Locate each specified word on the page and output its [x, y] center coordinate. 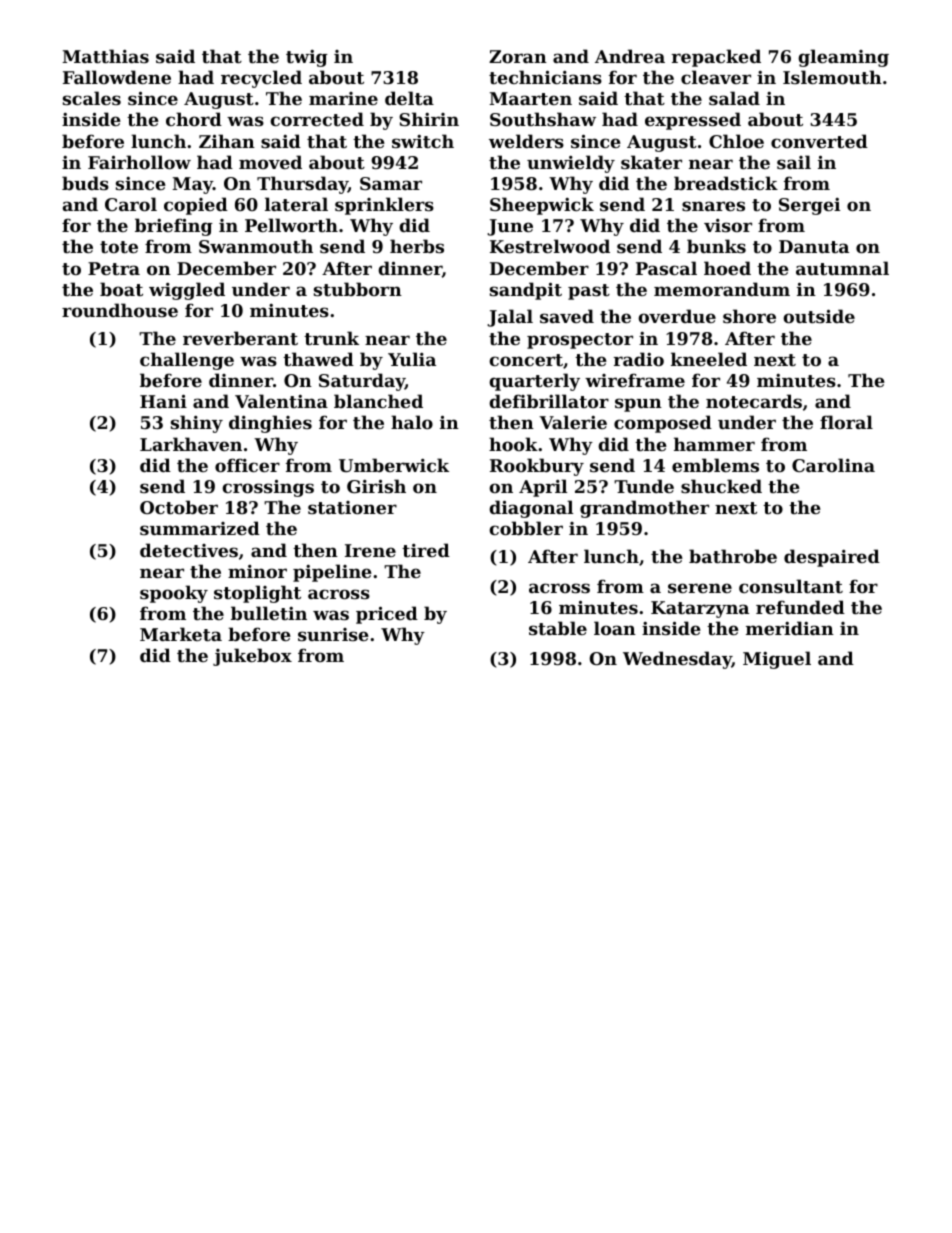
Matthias [105, 56]
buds [85, 183]
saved [567, 316]
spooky [174, 594]
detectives [189, 550]
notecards [754, 401]
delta [409, 98]
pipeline [332, 573]
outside [819, 316]
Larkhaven [191, 444]
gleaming [843, 58]
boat [121, 289]
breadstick [726, 183]
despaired [832, 558]
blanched [378, 401]
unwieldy [571, 164]
